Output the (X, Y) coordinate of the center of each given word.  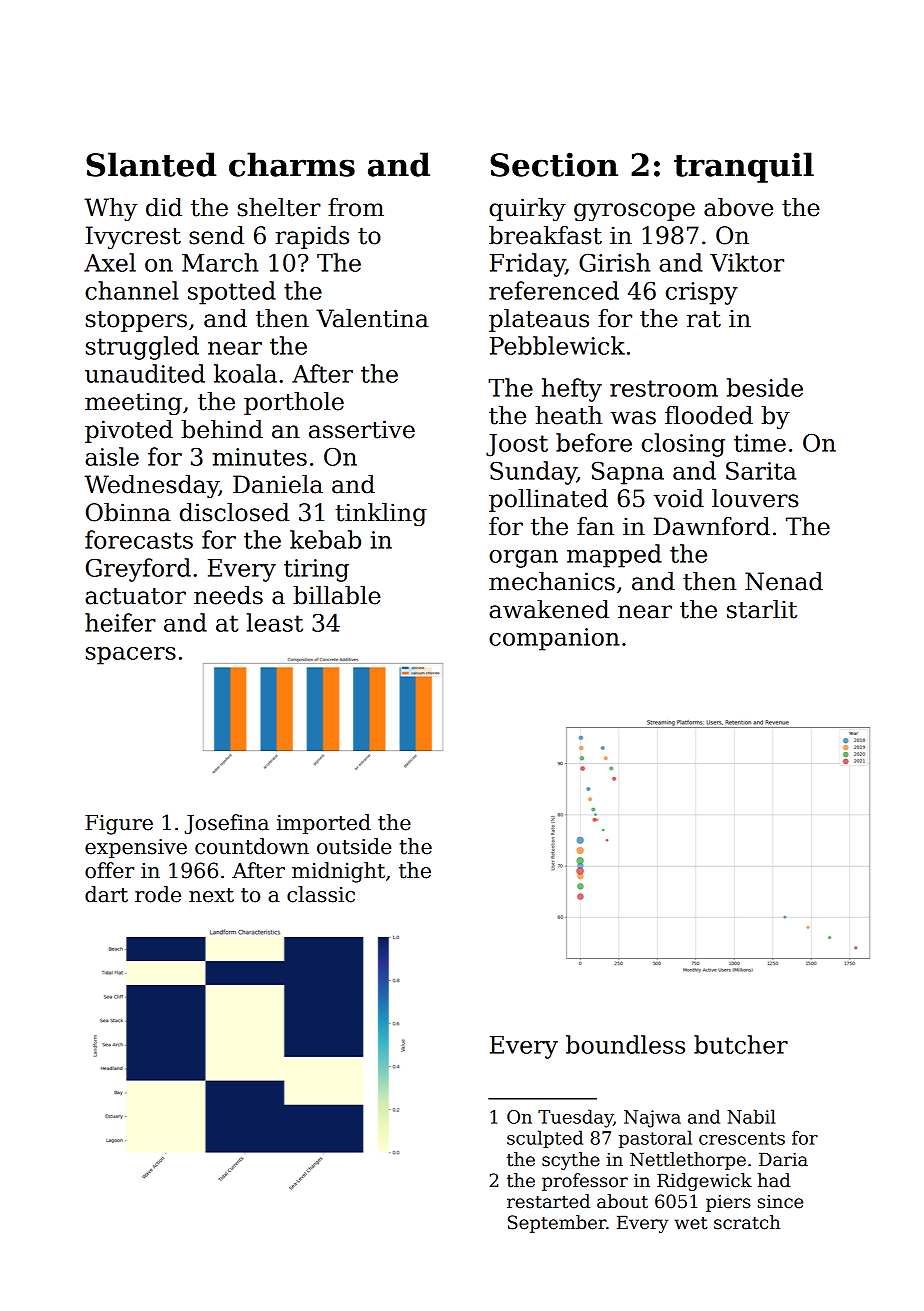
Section (554, 164)
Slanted (151, 164)
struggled (142, 348)
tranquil (744, 167)
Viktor (747, 262)
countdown (252, 846)
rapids (312, 237)
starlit (762, 609)
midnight (338, 872)
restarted (548, 1201)
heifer (120, 622)
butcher (741, 1044)
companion (554, 639)
